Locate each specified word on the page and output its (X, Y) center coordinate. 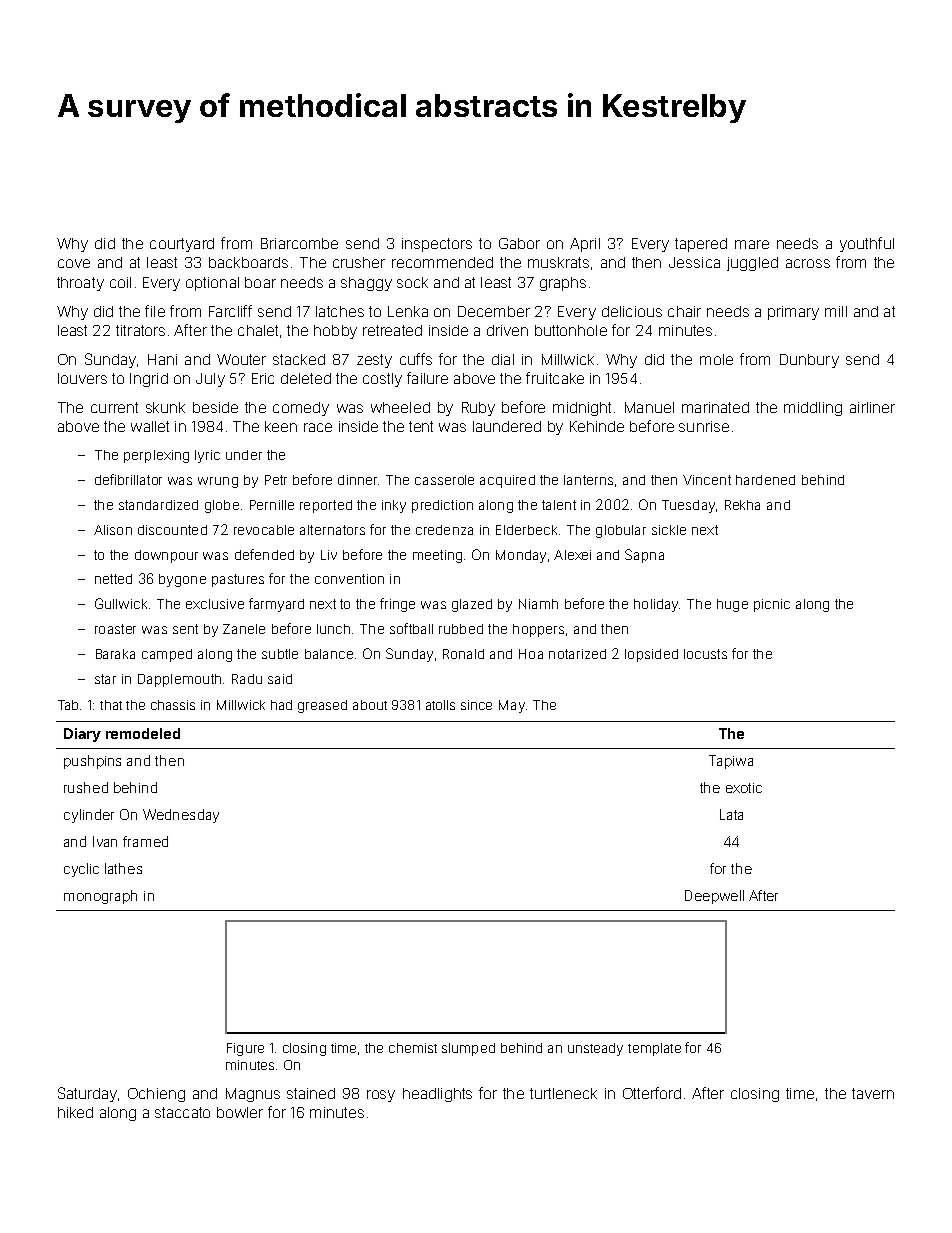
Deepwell (714, 897)
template (654, 1049)
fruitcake (555, 378)
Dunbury (809, 361)
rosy (381, 1096)
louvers (82, 378)
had (281, 705)
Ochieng (156, 1095)
